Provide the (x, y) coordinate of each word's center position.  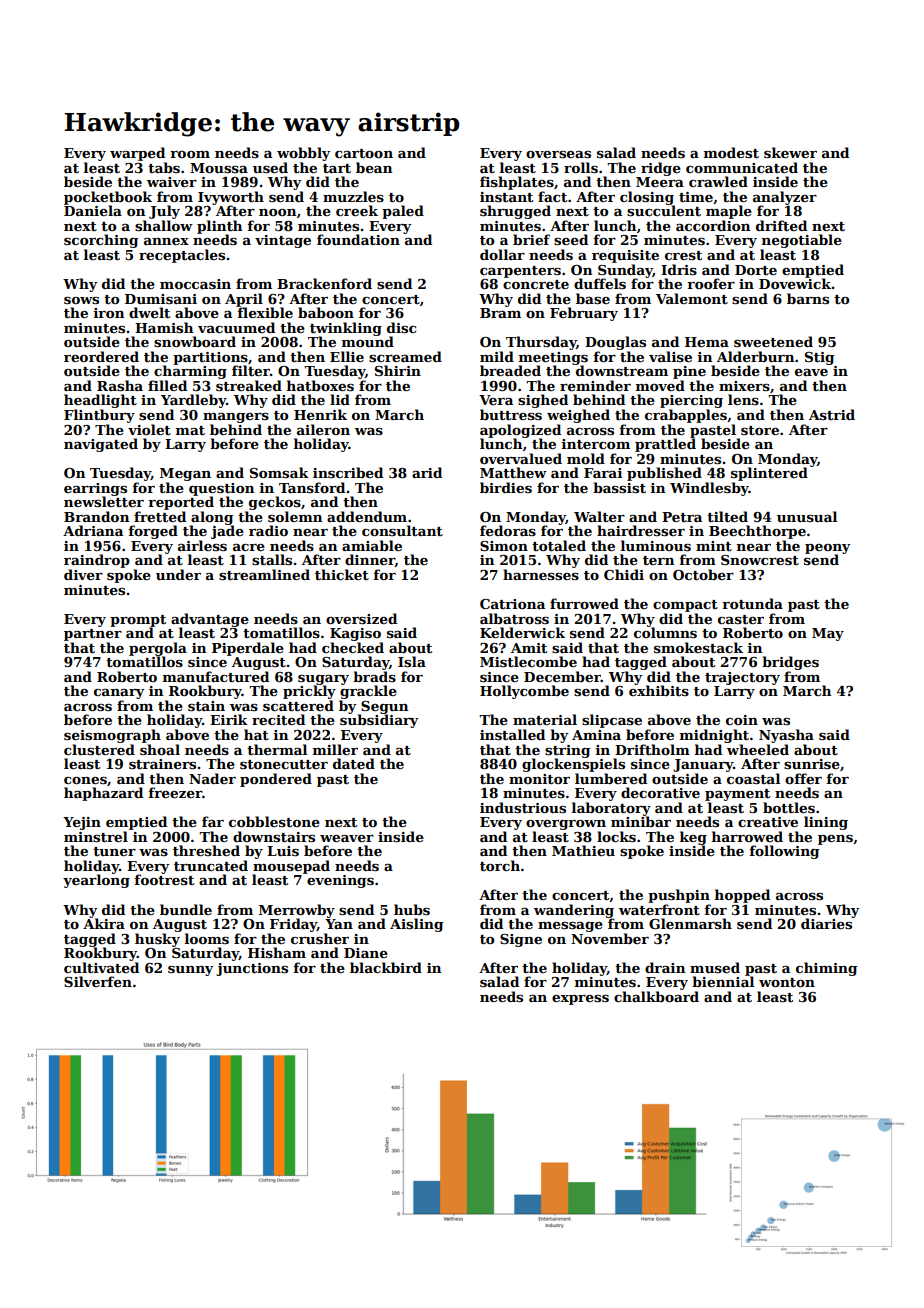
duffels (600, 283)
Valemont (692, 298)
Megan (185, 474)
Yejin (82, 823)
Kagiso (355, 634)
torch (500, 865)
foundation (358, 239)
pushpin (679, 896)
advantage (210, 620)
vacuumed (236, 327)
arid (427, 472)
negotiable (802, 241)
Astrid (832, 414)
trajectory (742, 678)
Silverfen (98, 981)
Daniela (93, 210)
